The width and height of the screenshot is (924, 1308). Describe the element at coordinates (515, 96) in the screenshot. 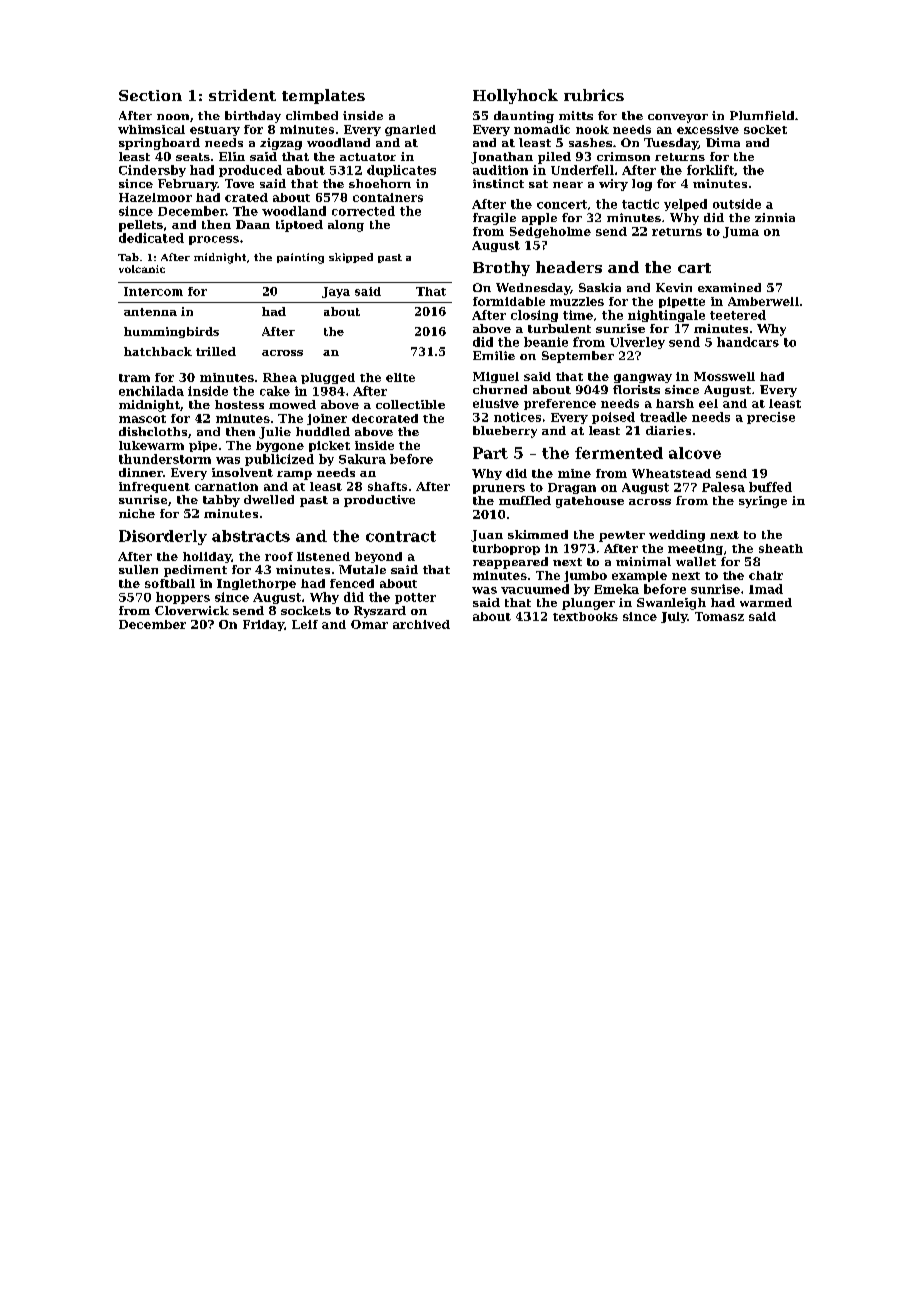

I see `Hollyhock` at that location.
